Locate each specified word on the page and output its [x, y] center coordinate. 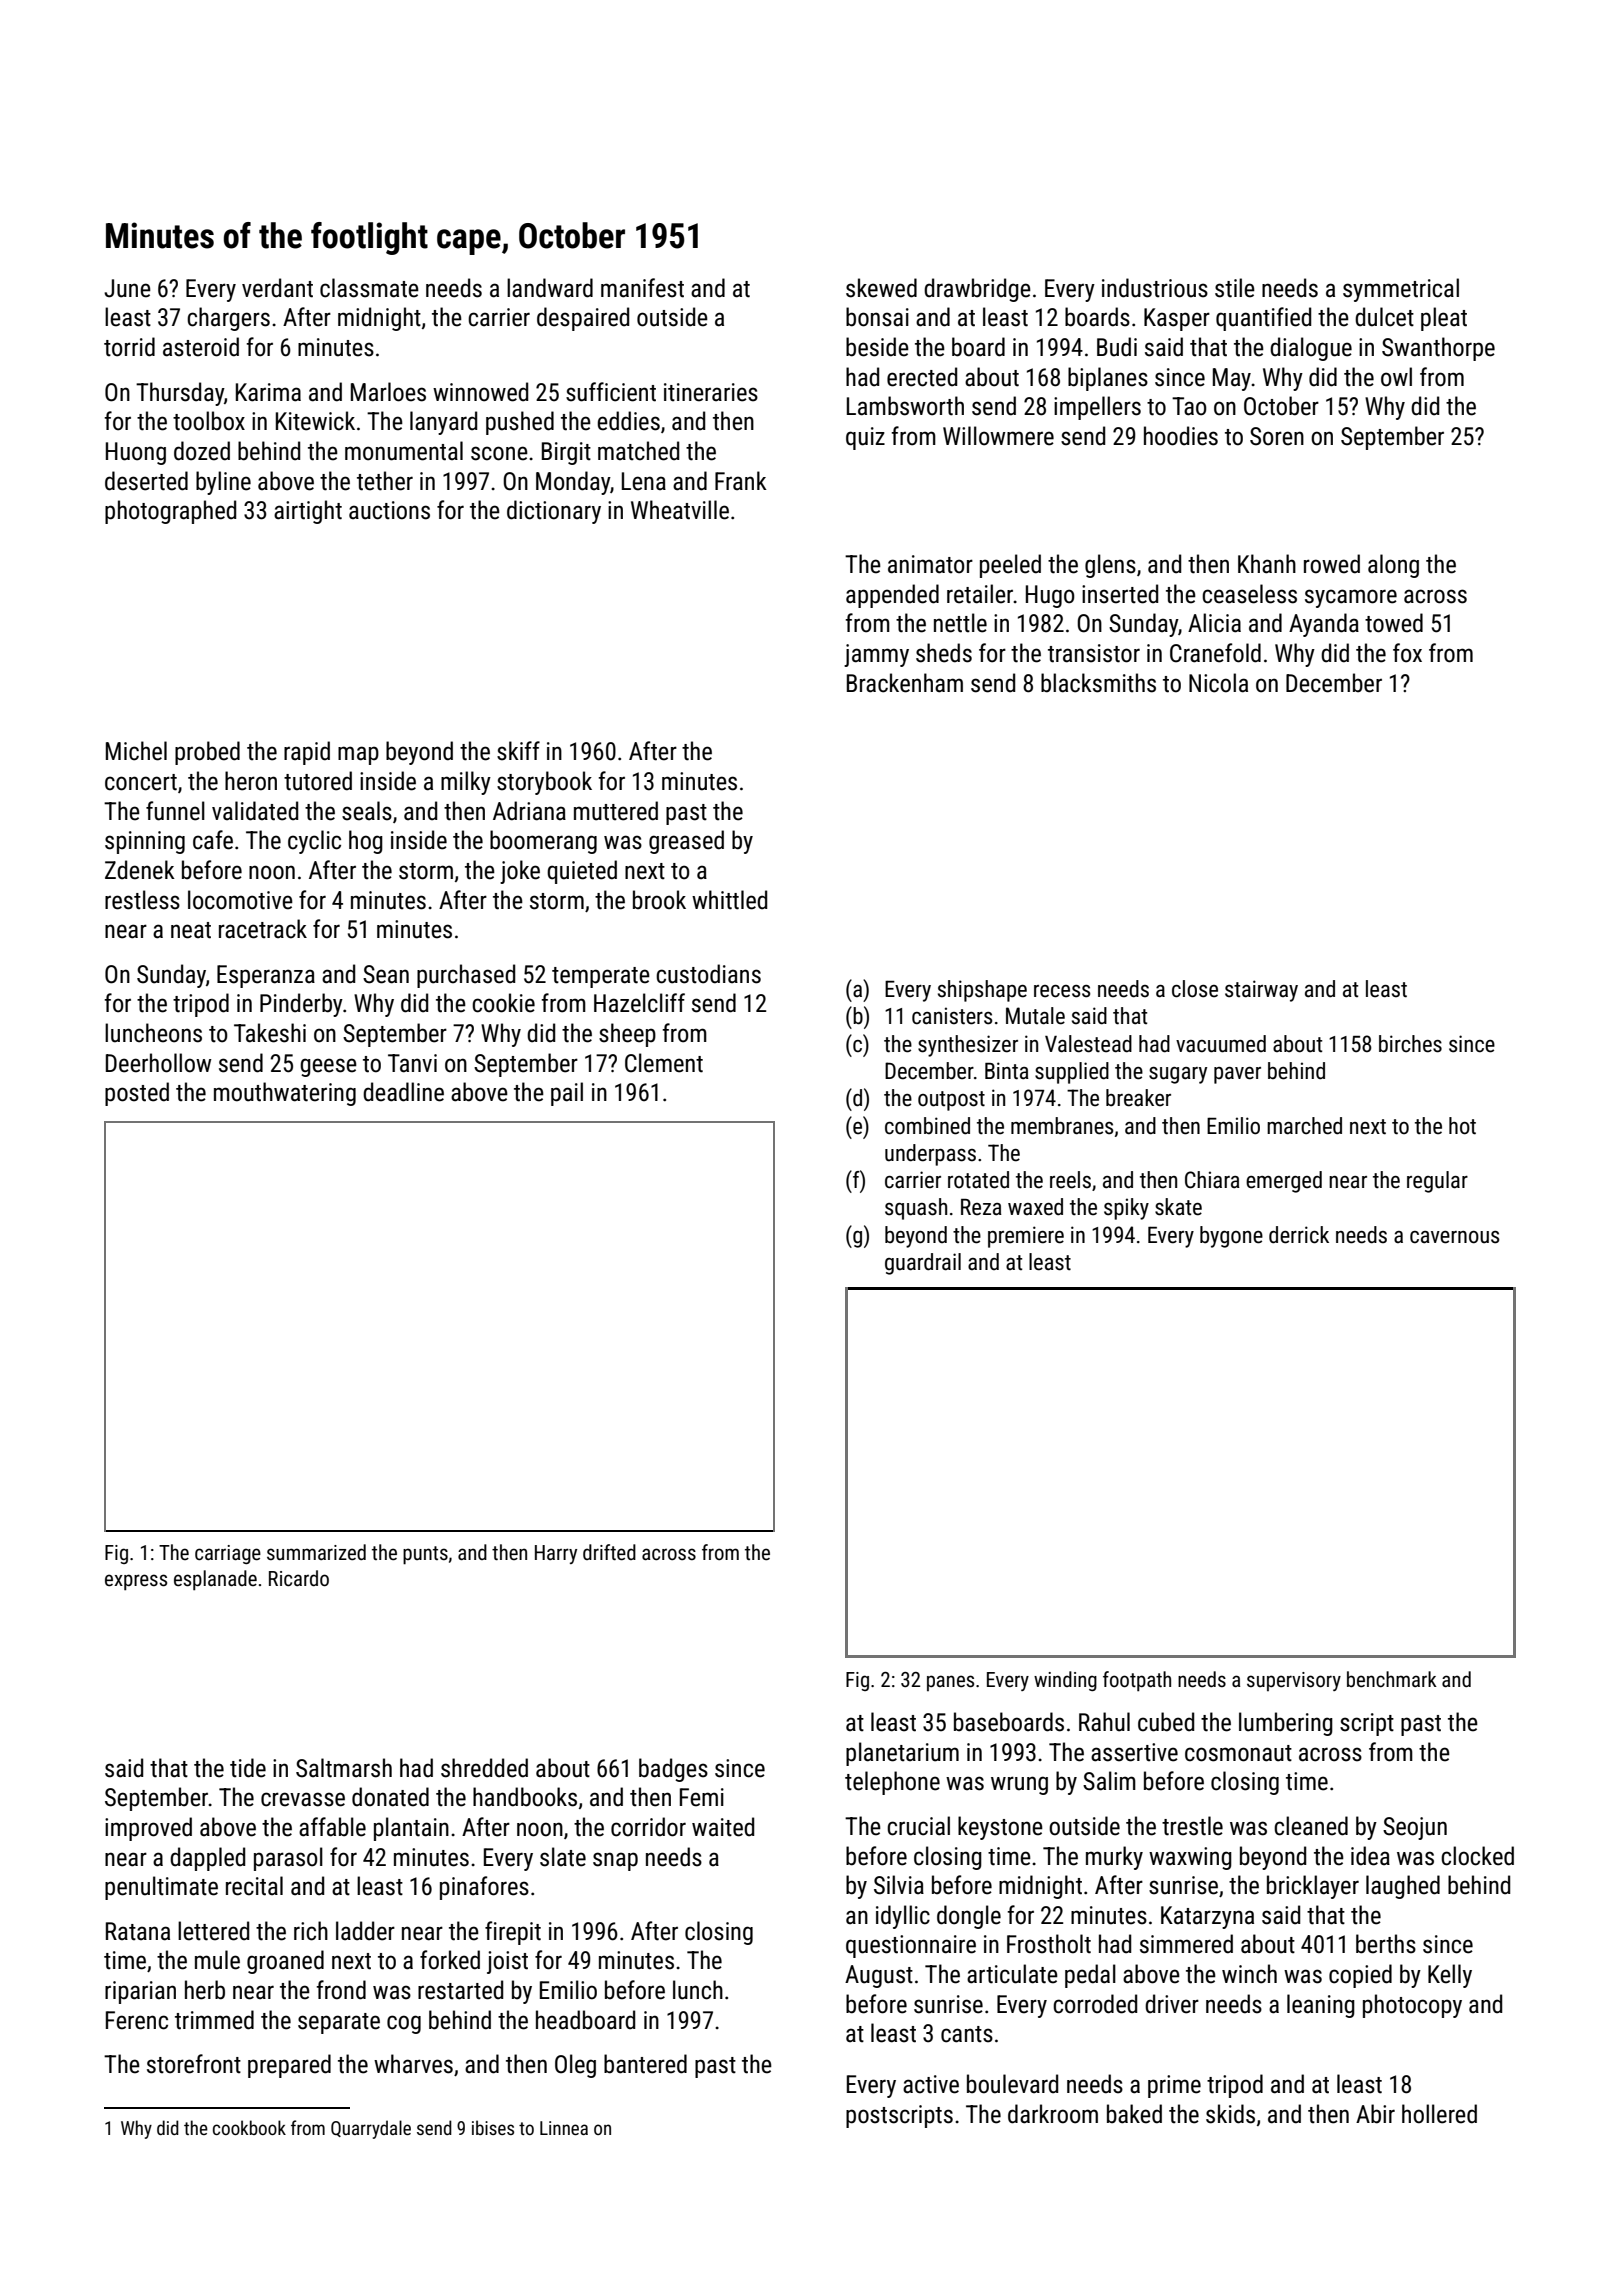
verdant [277, 288]
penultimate [161, 1888]
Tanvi [412, 1063]
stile [1235, 288]
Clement [664, 1063]
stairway [1261, 991]
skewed [881, 288]
